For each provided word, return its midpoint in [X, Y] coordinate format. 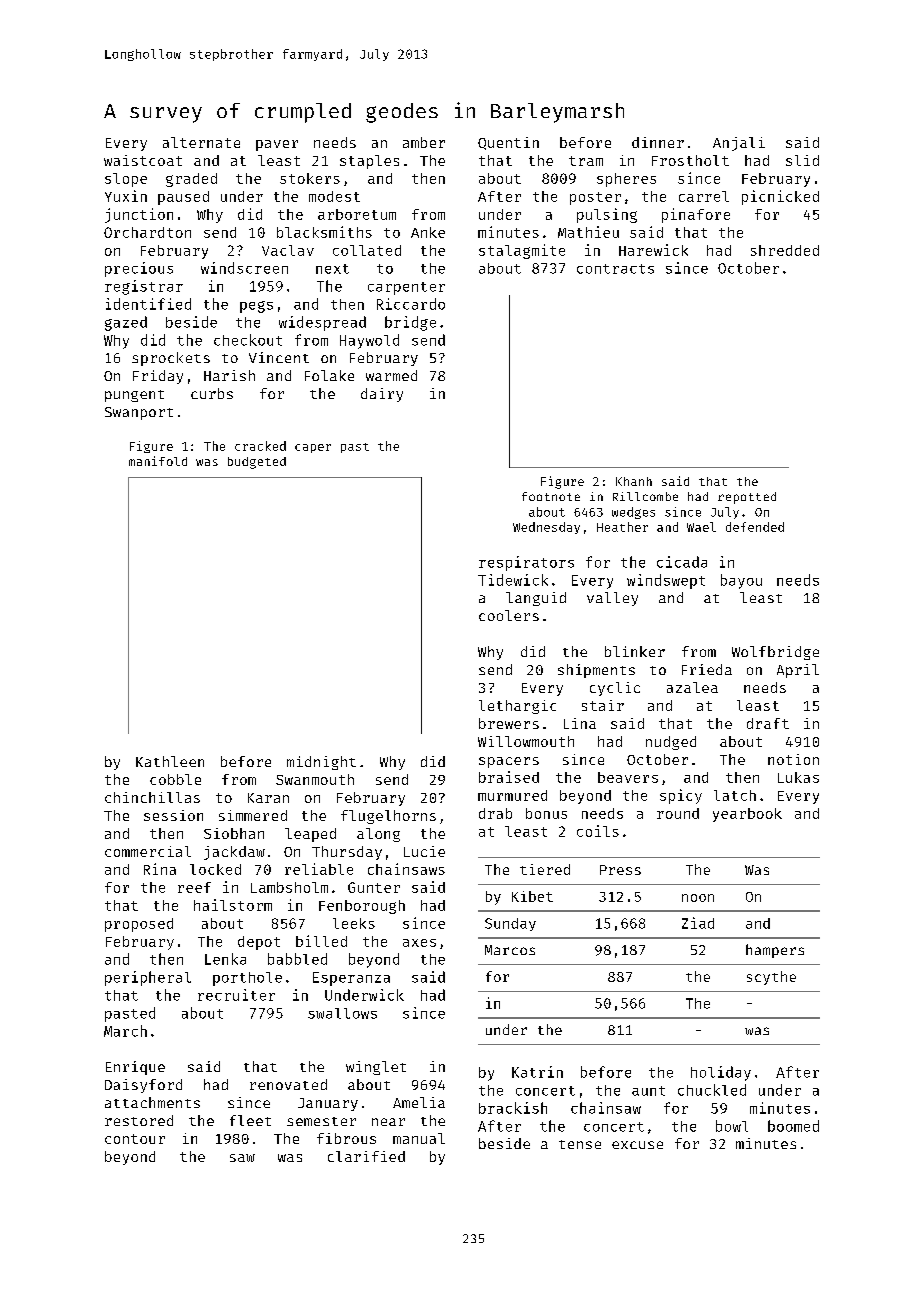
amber [424, 142]
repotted [747, 498]
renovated [288, 1084]
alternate [201, 142]
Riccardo [411, 304]
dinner [658, 142]
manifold [158, 461]
